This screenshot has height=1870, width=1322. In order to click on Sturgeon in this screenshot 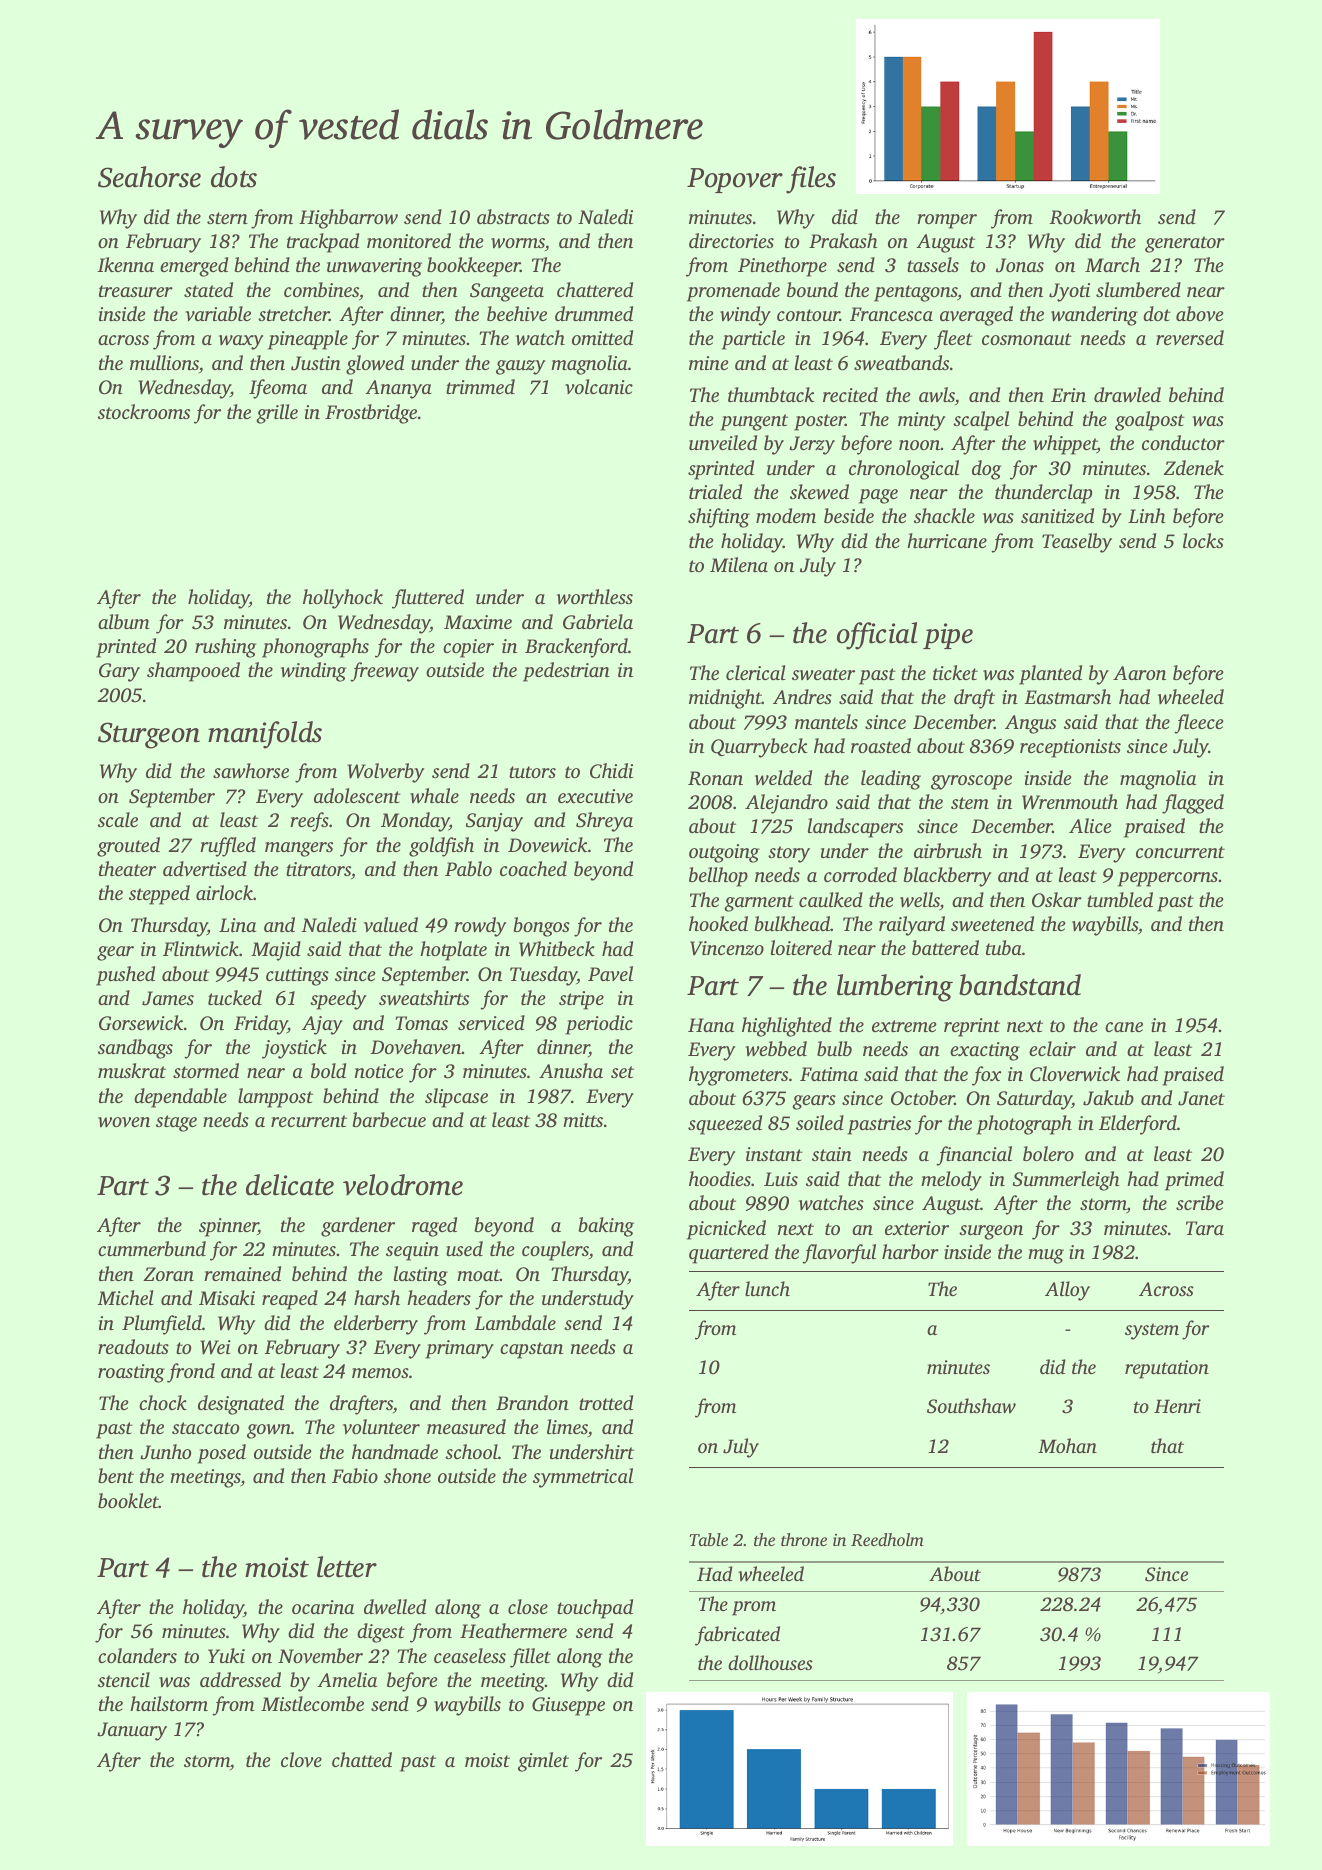, I will do `click(149, 735)`.
